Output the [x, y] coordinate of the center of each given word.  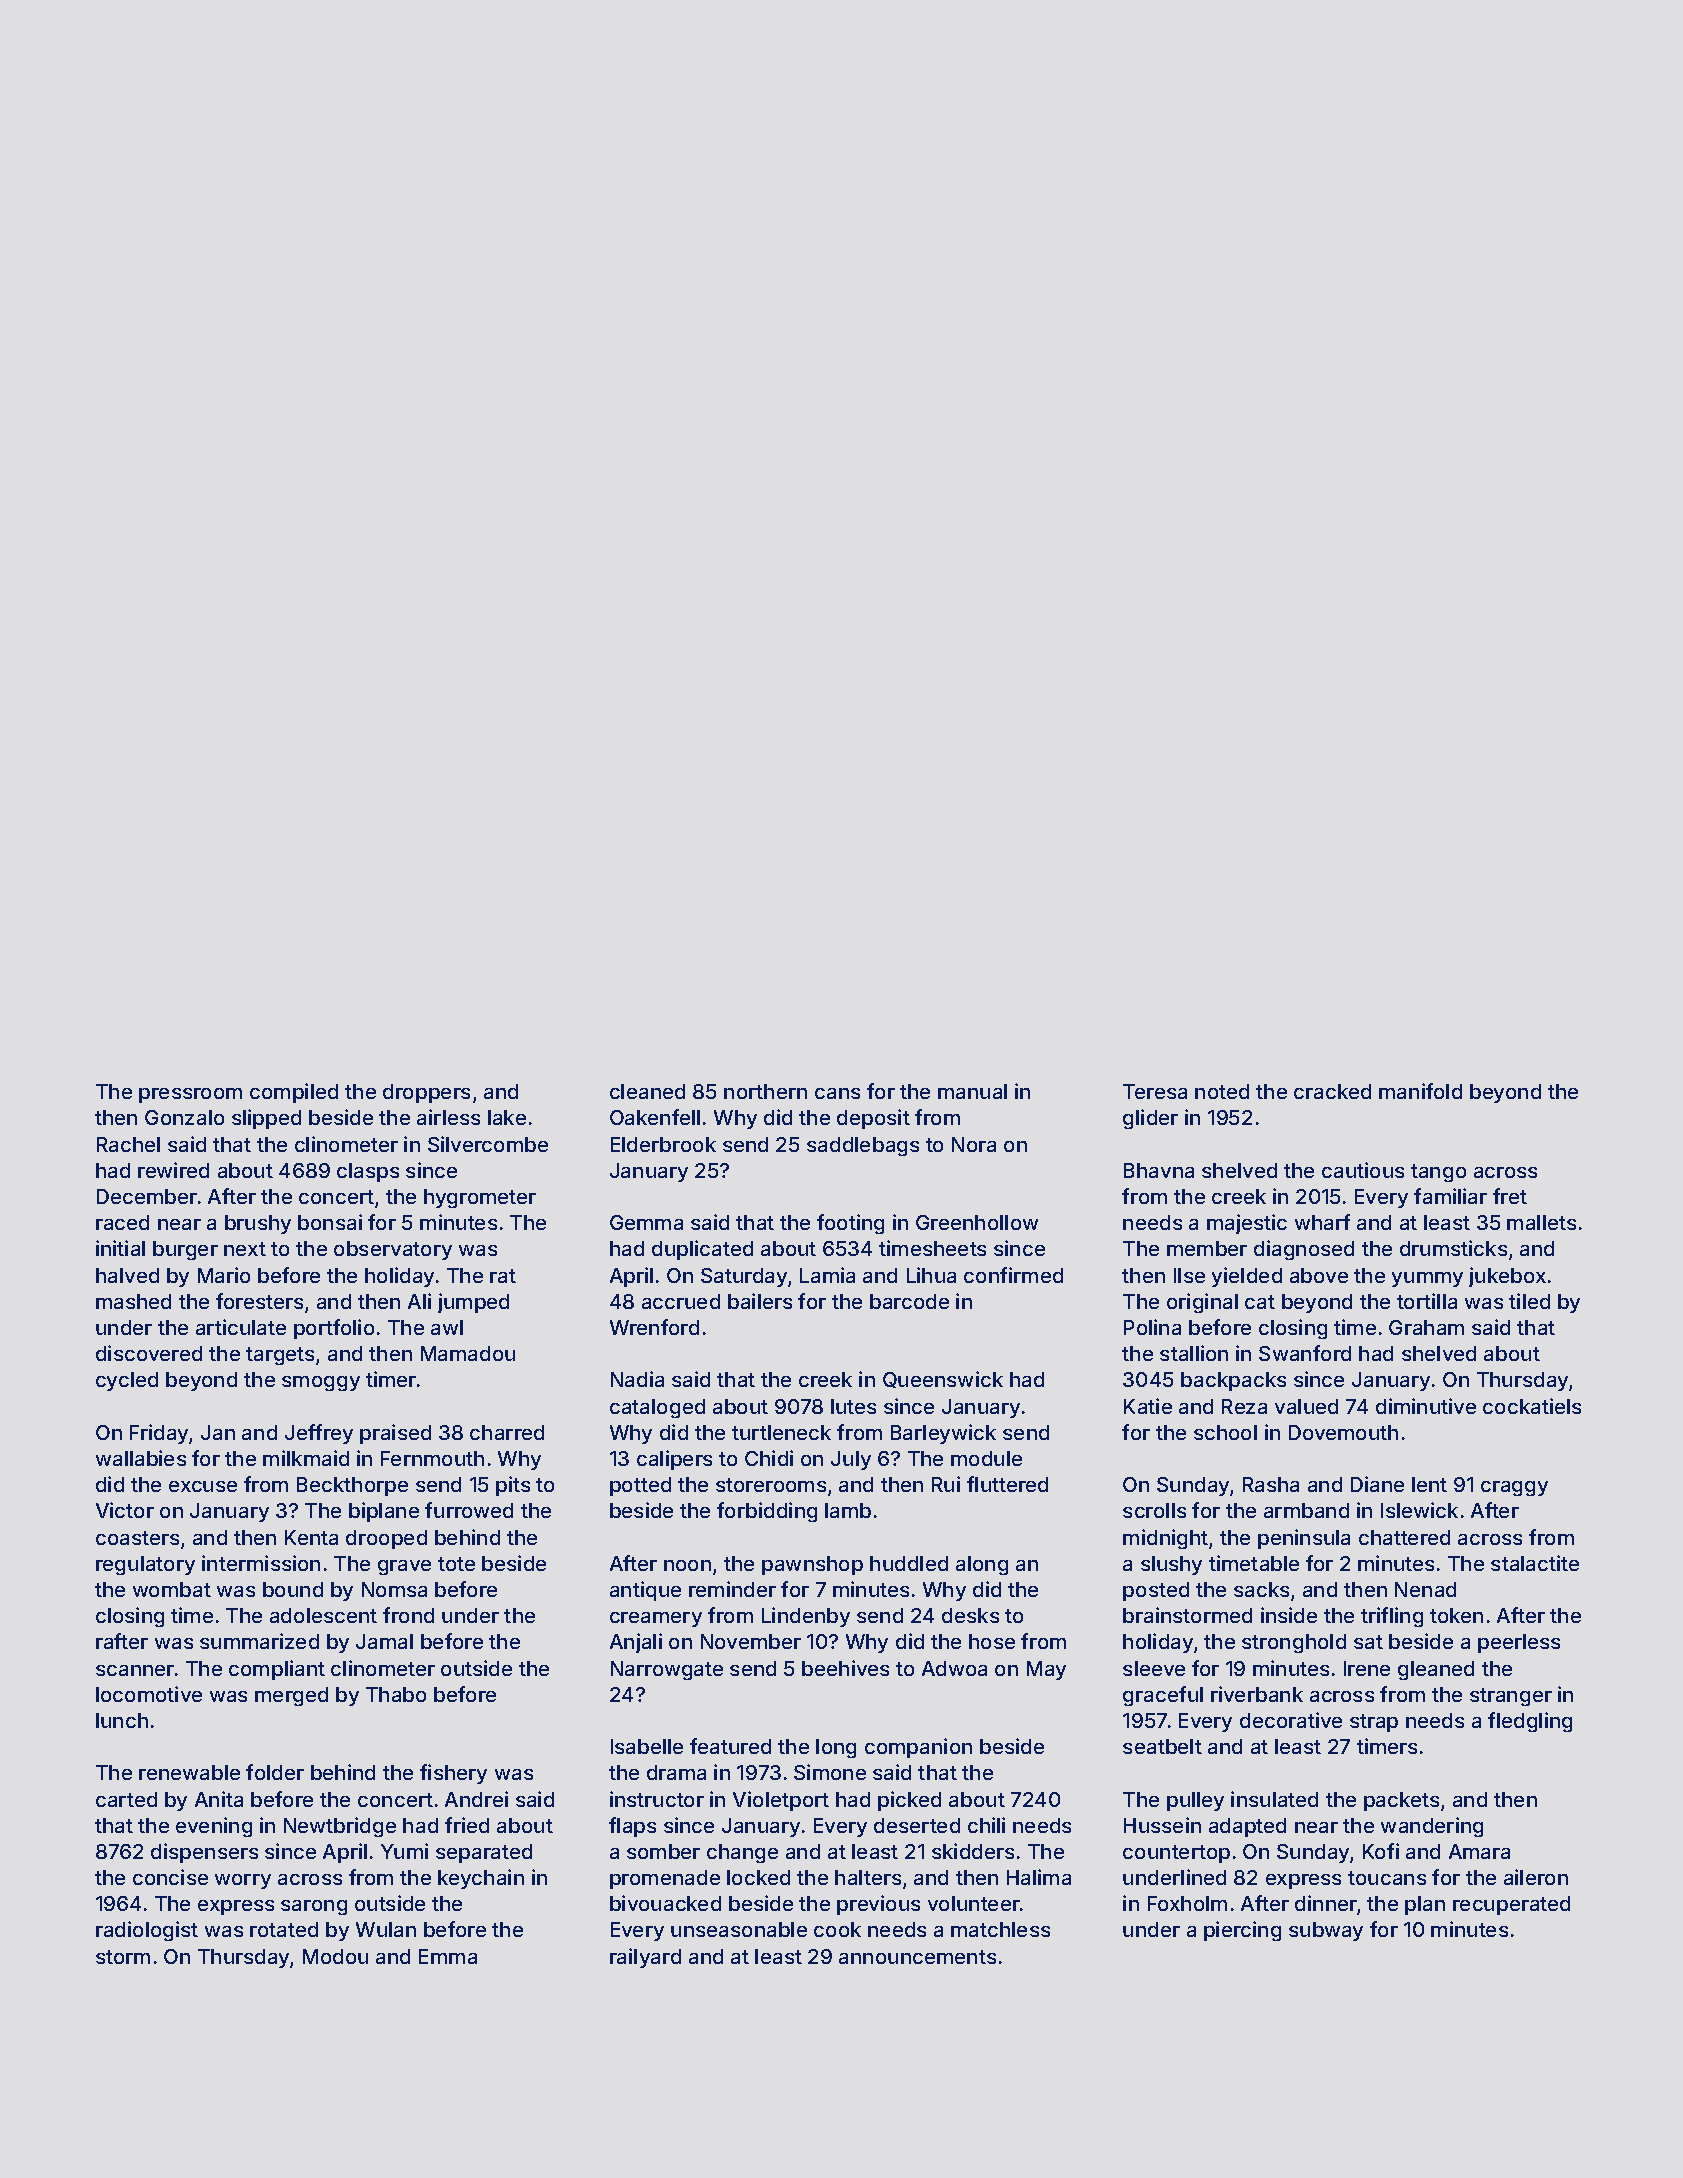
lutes [853, 1406]
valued [1306, 1406]
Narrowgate [667, 1670]
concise [170, 1877]
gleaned [1436, 1670]
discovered [149, 1353]
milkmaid [306, 1458]
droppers [426, 1093]
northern [765, 1091]
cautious [1363, 1170]
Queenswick [943, 1379]
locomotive [149, 1694]
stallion [1194, 1353]
